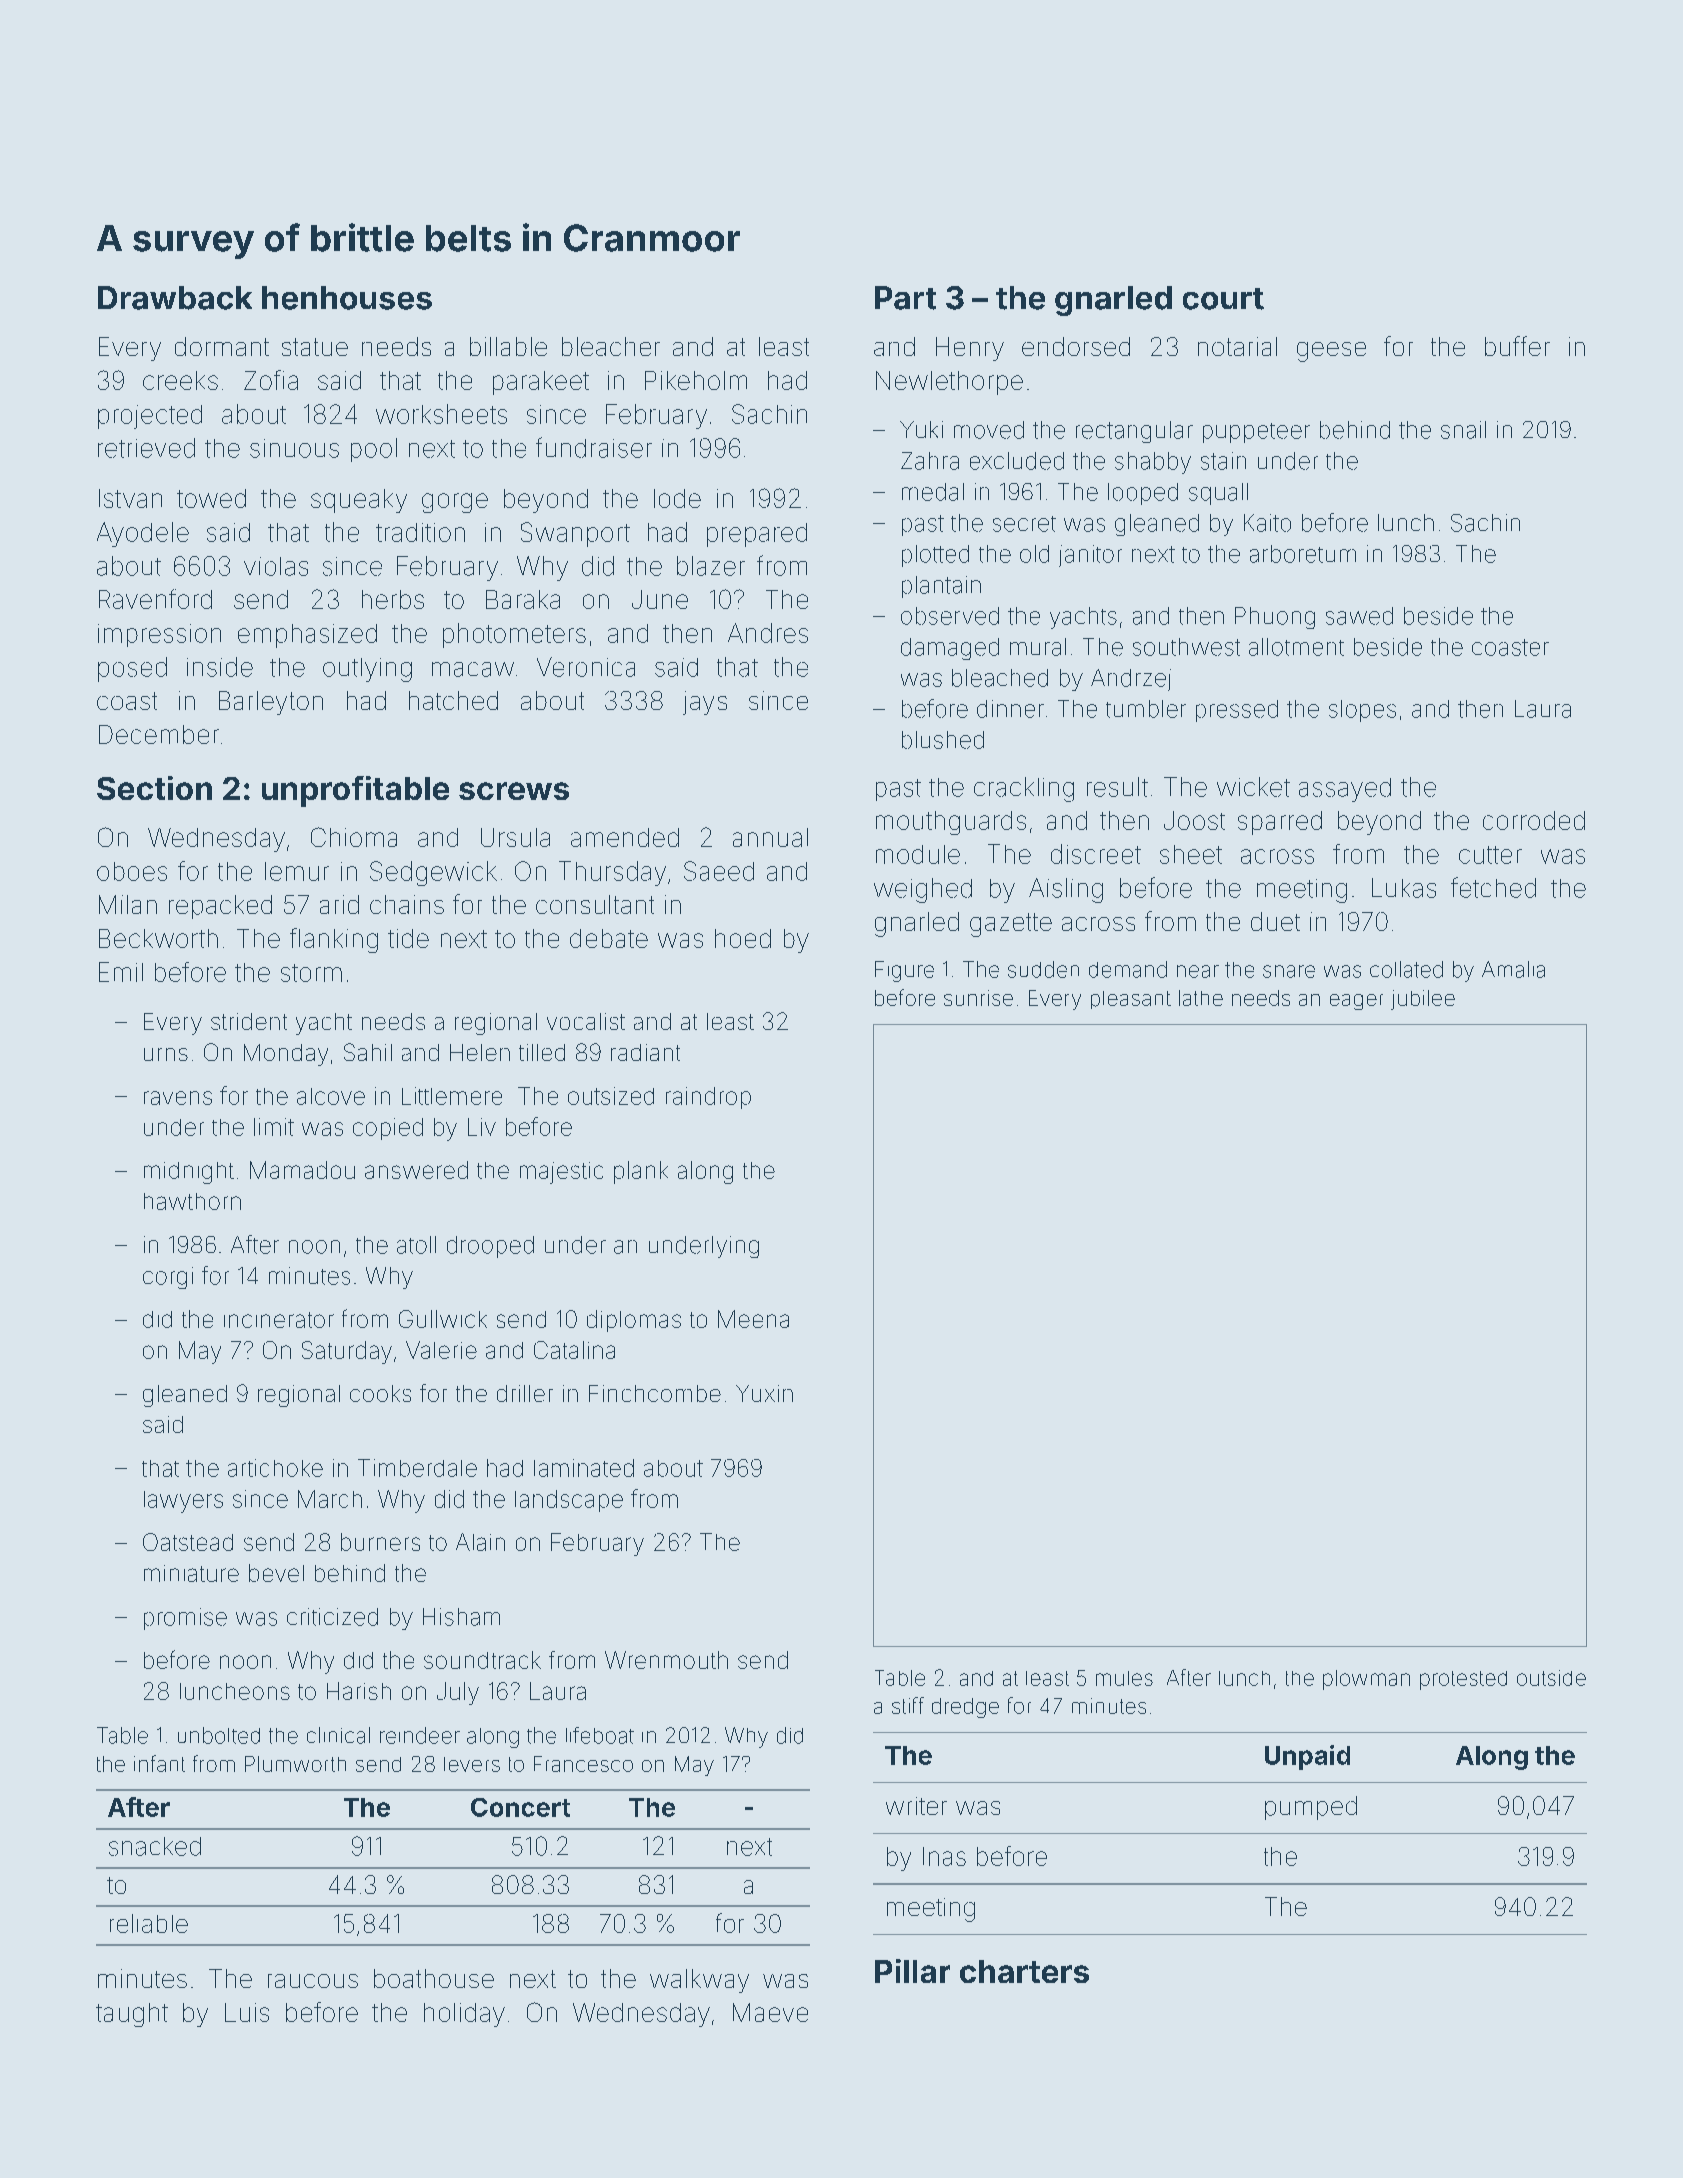 The height and width of the screenshot is (2178, 1683). I want to click on creeks, so click(180, 380).
